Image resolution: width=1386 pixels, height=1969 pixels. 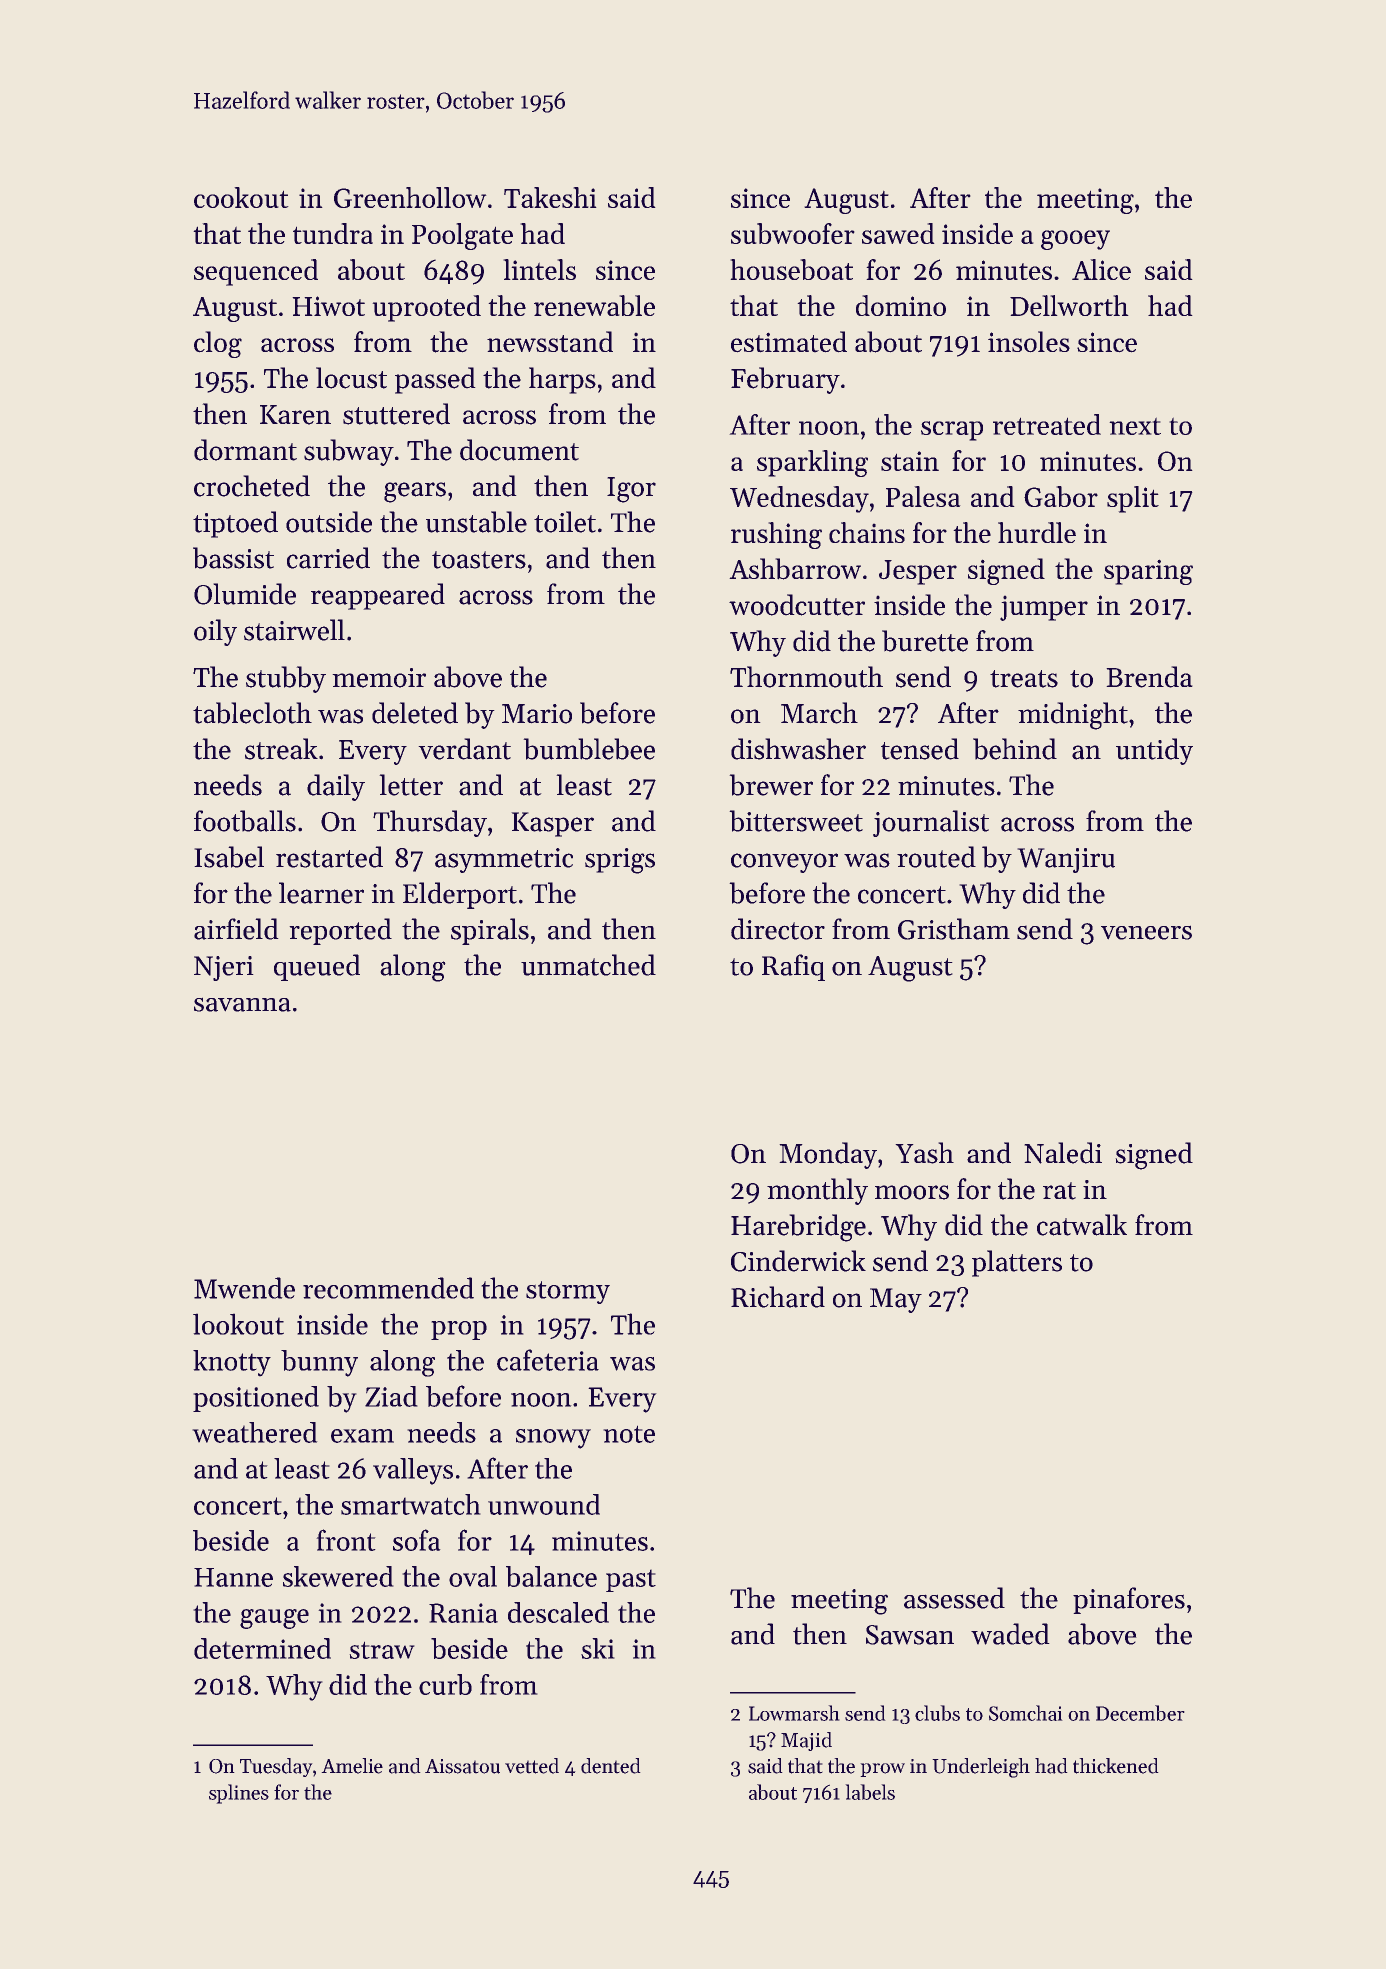 What do you see at coordinates (1154, 751) in the screenshot?
I see `untidy` at bounding box center [1154, 751].
